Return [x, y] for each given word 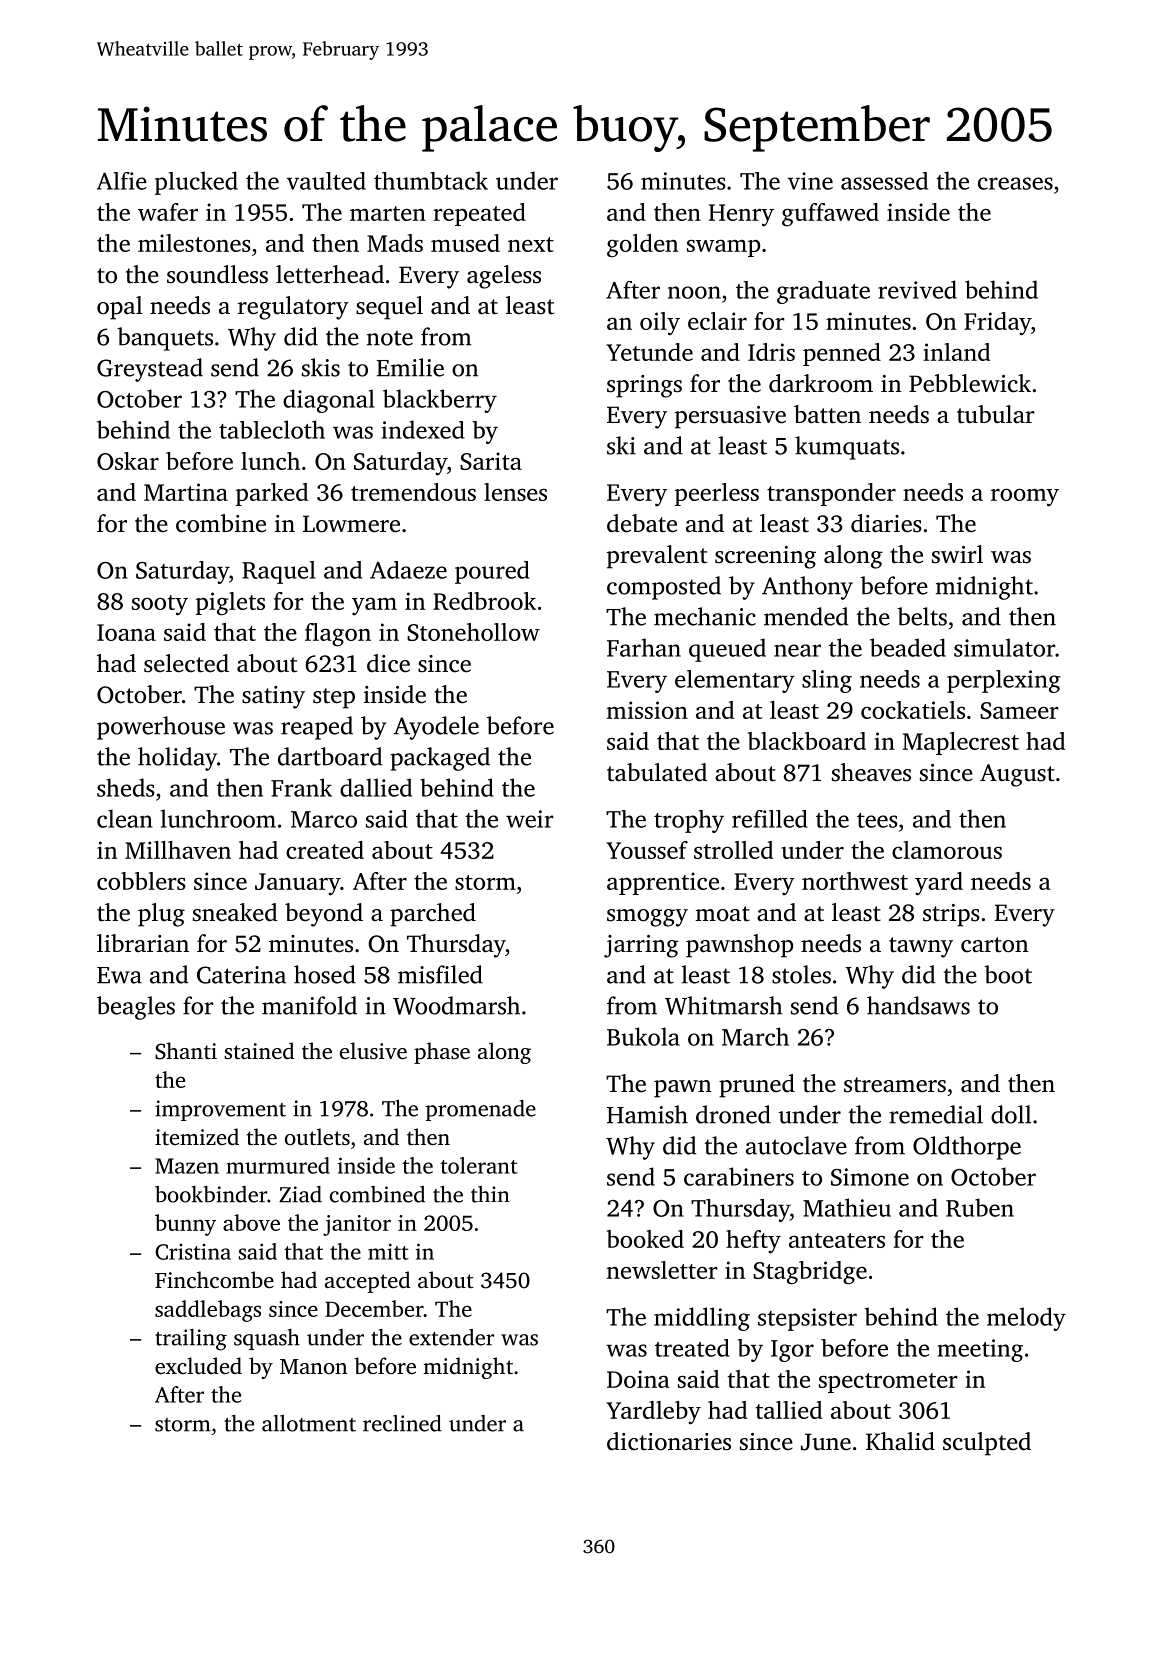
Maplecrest [961, 743]
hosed [325, 974]
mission [647, 710]
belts [922, 616]
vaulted [326, 181]
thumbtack [431, 180]
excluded [198, 1365]
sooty [160, 605]
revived [917, 289]
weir [530, 819]
